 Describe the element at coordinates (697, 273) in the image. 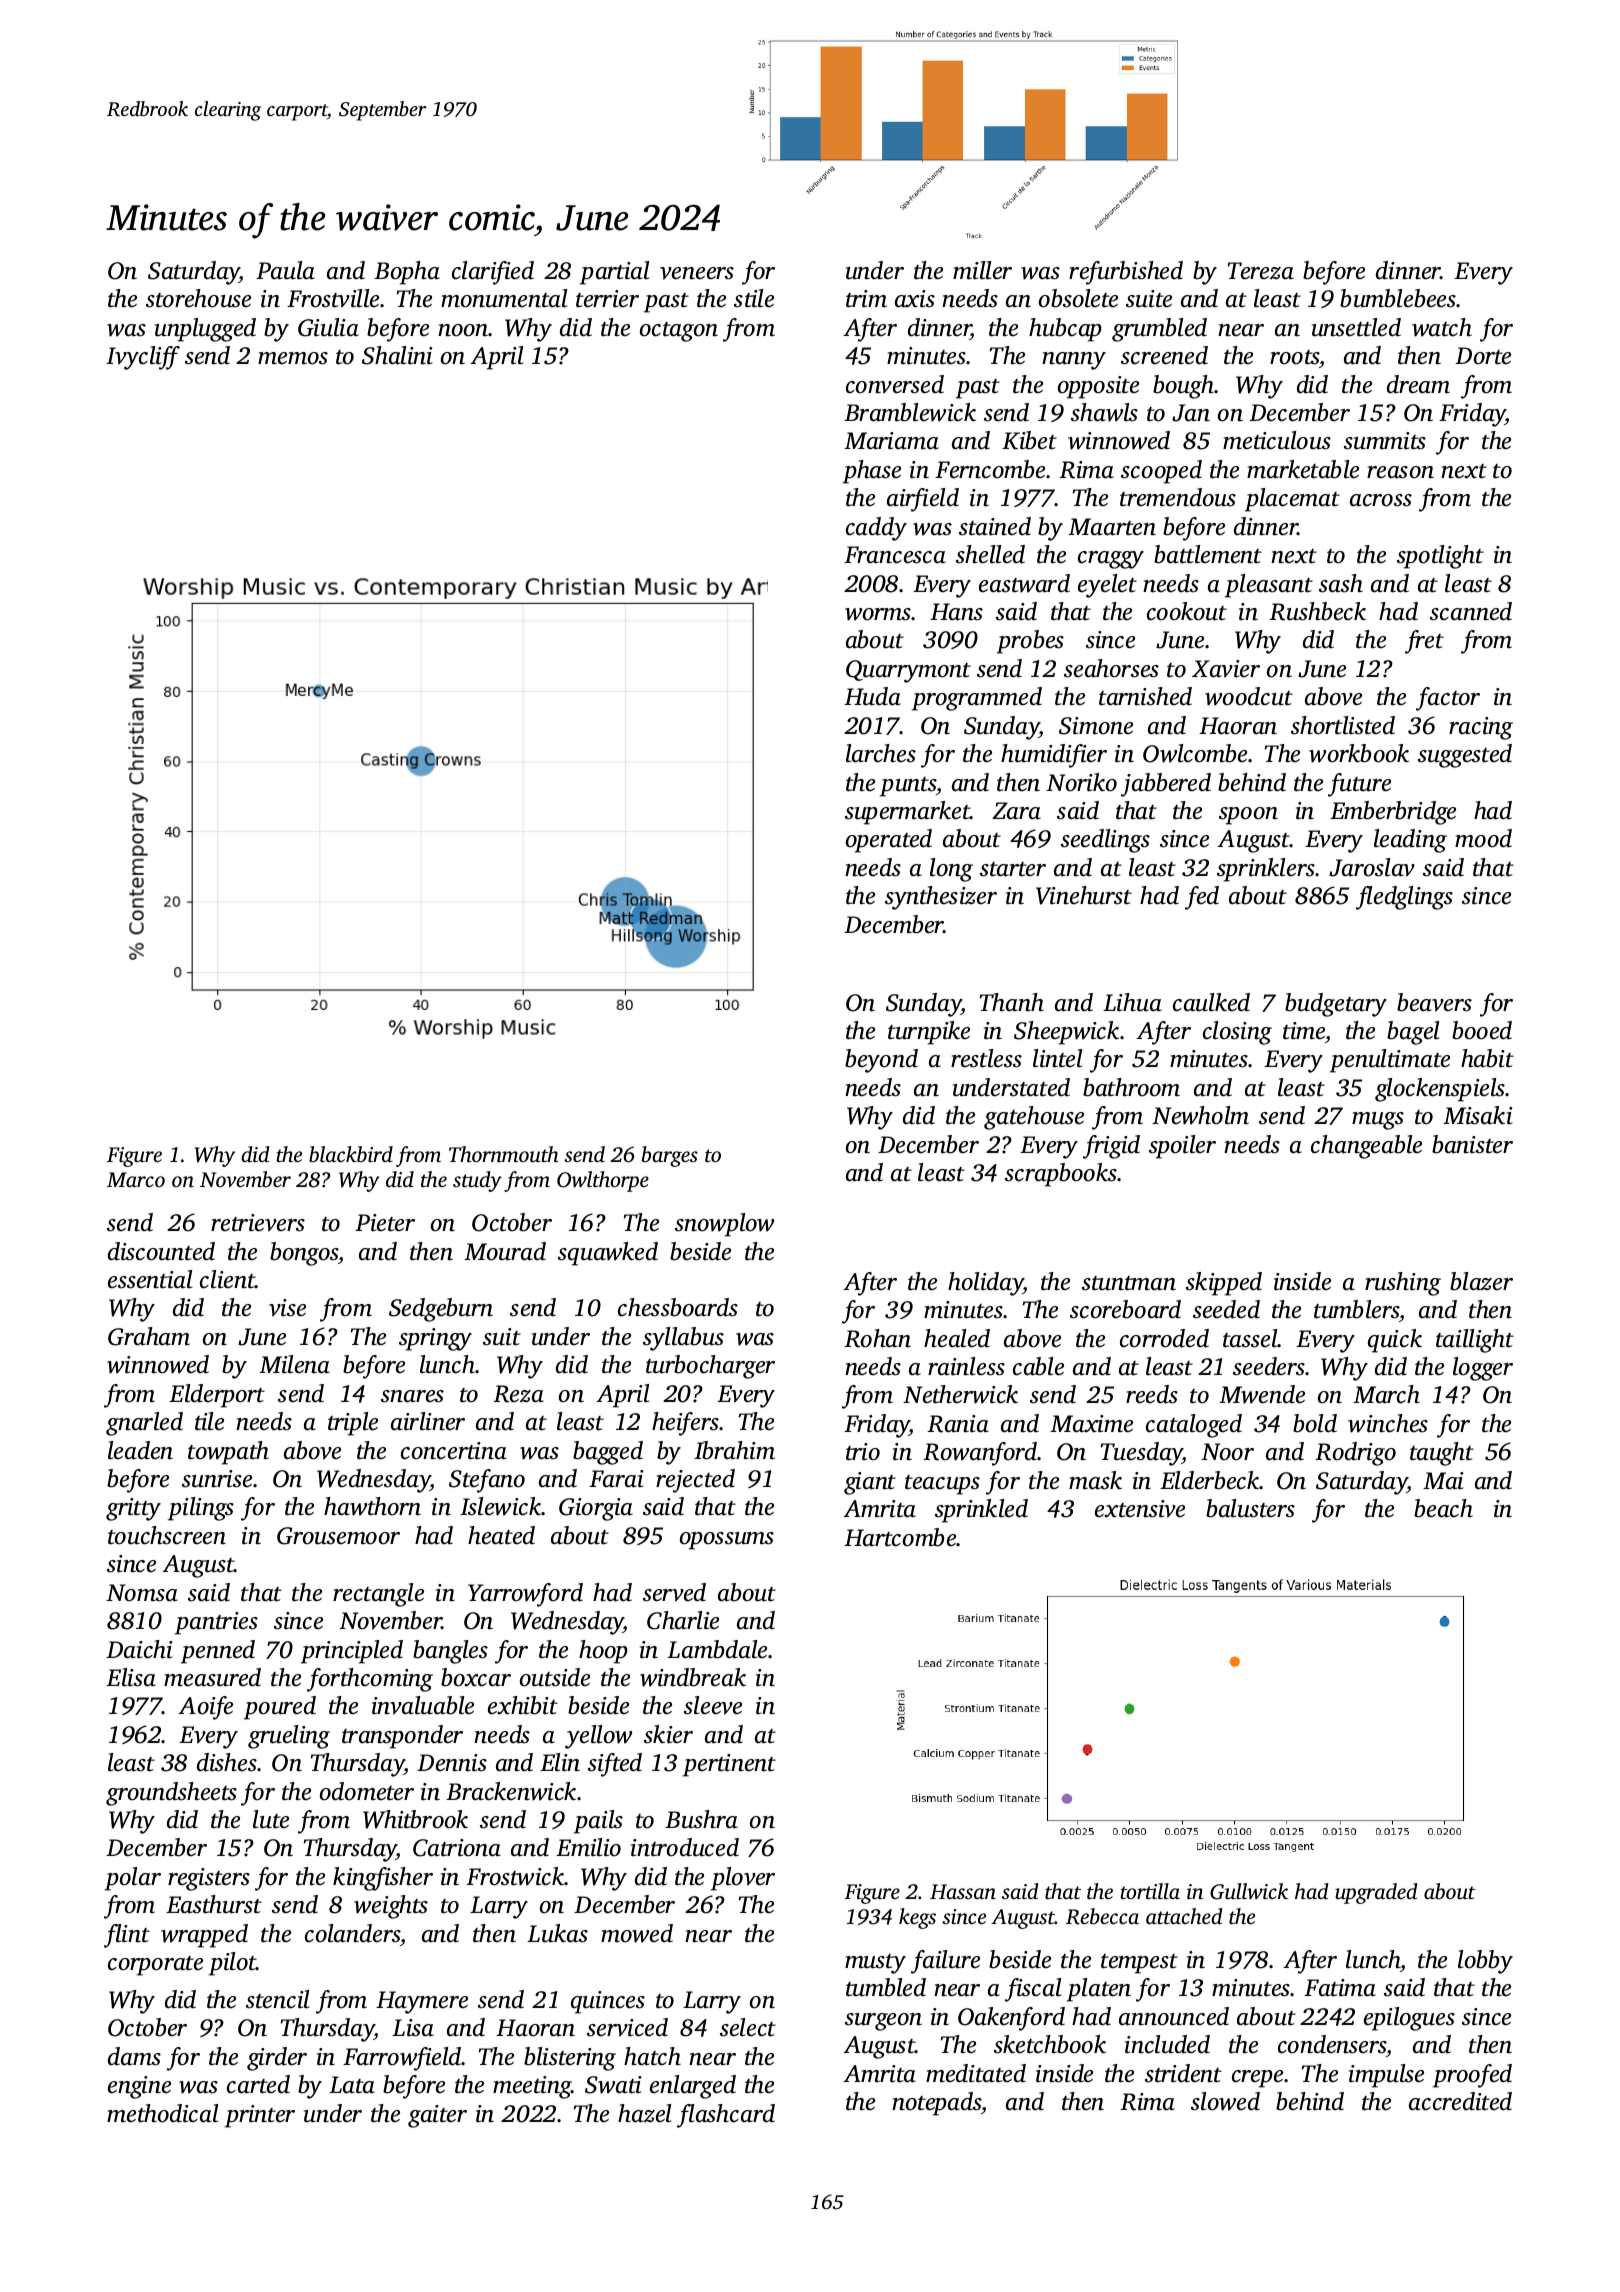

I see `veneers` at that location.
